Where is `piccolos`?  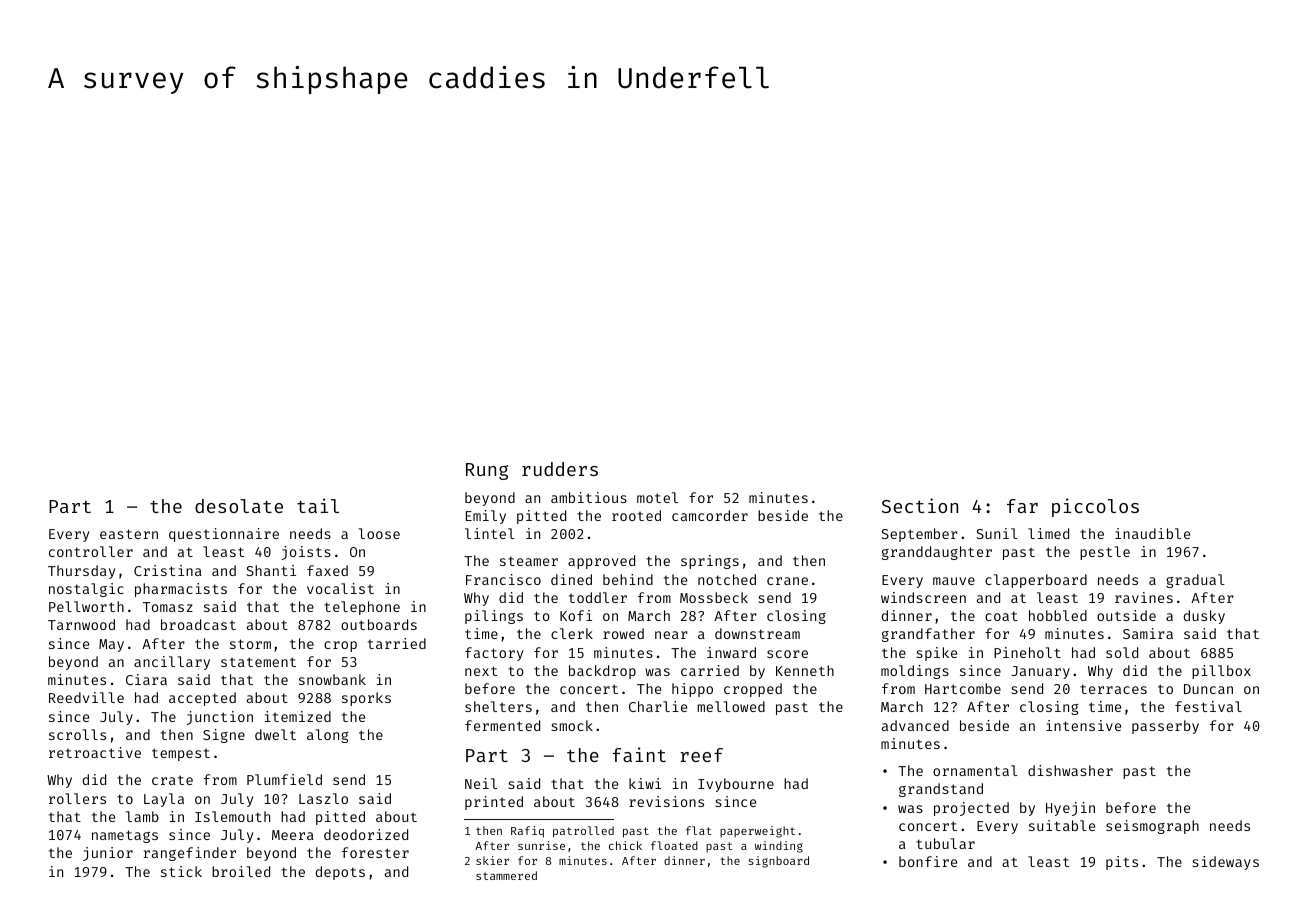 piccolos is located at coordinates (1095, 507).
